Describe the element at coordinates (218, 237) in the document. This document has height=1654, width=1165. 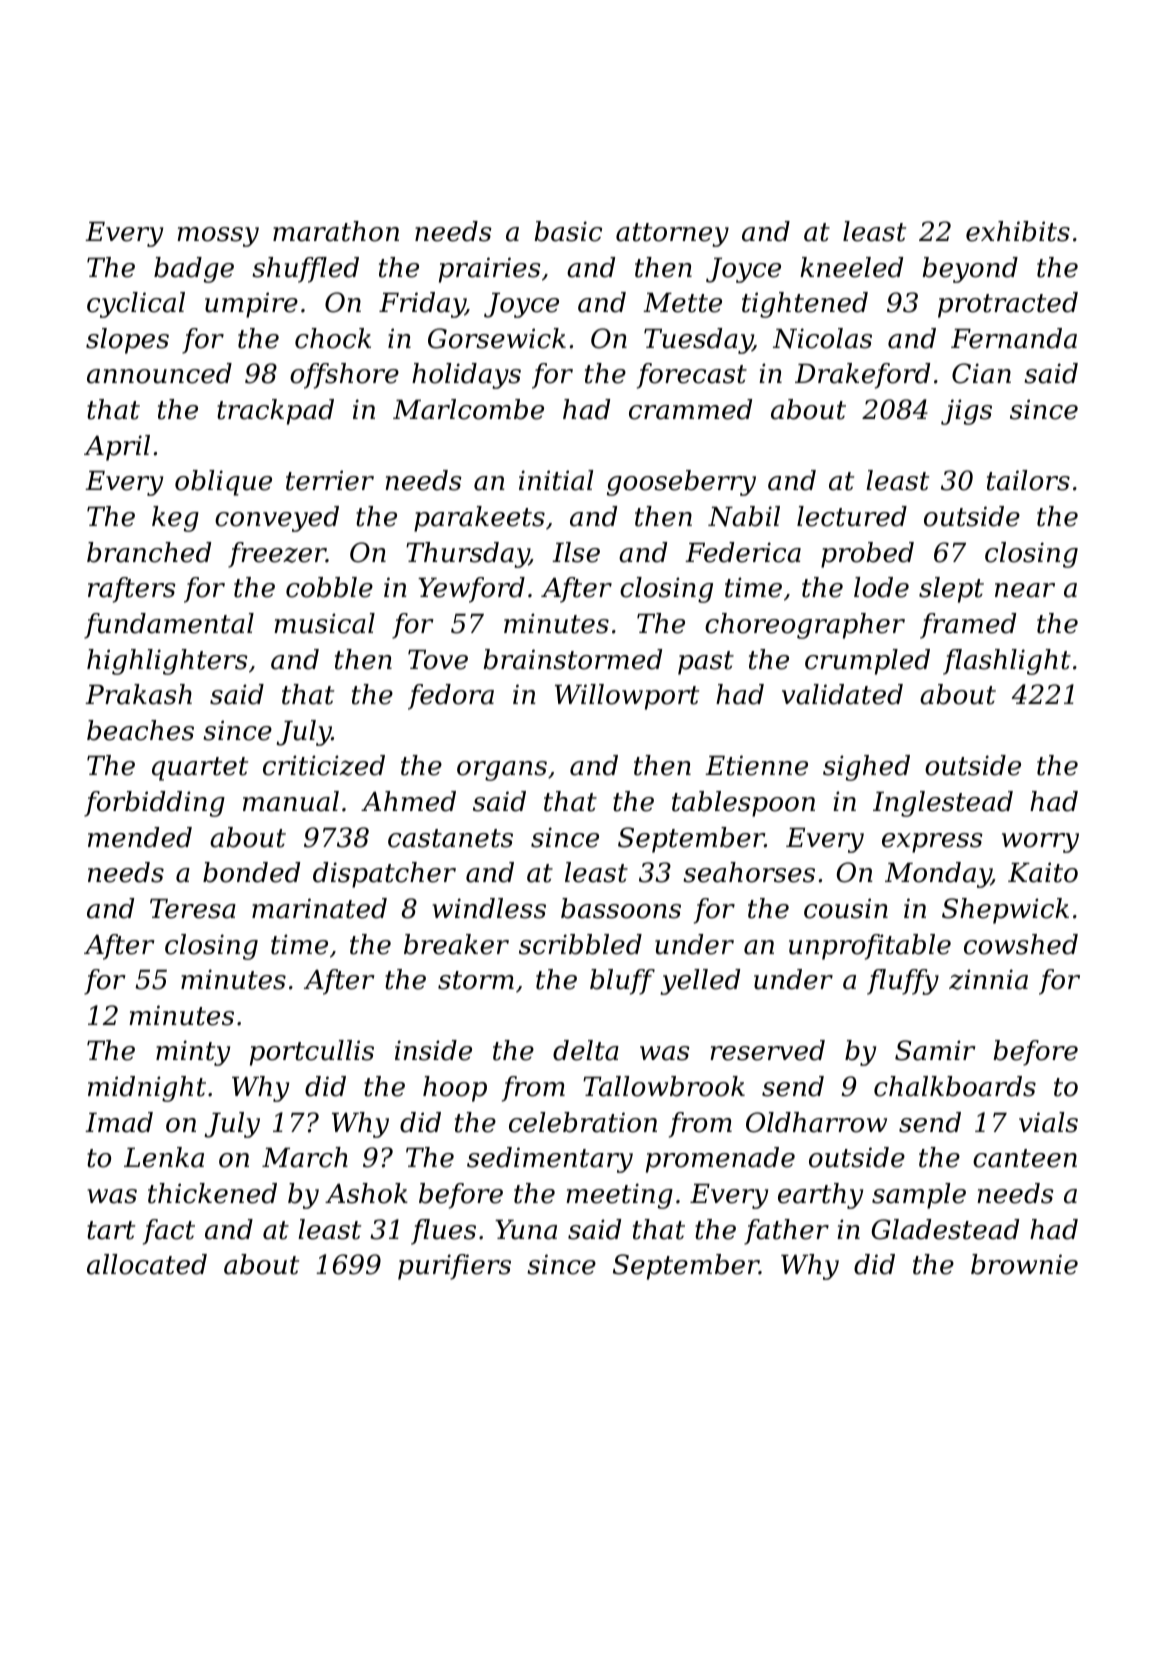
I see `mossy` at that location.
